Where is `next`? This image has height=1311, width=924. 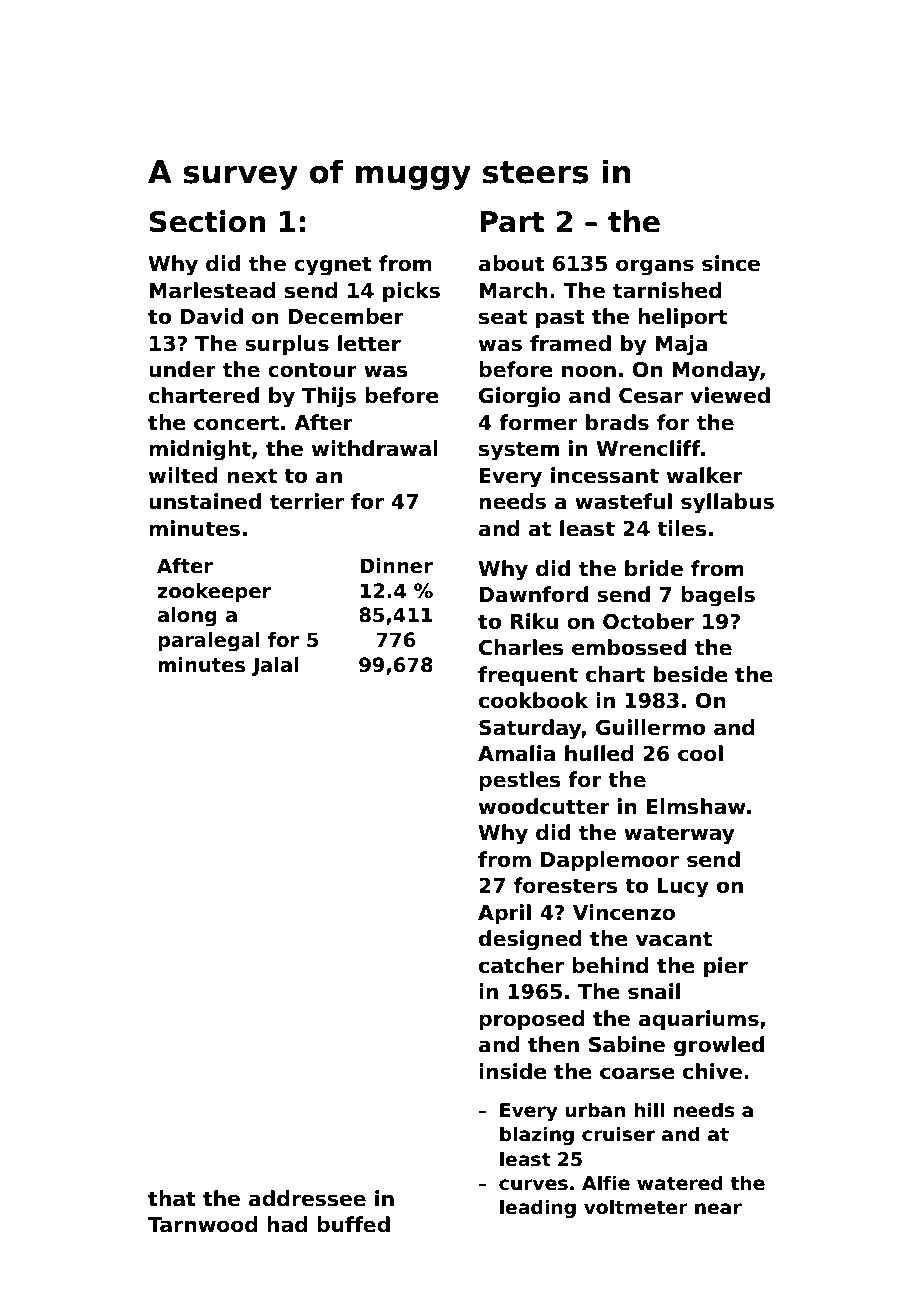 next is located at coordinates (252, 476).
